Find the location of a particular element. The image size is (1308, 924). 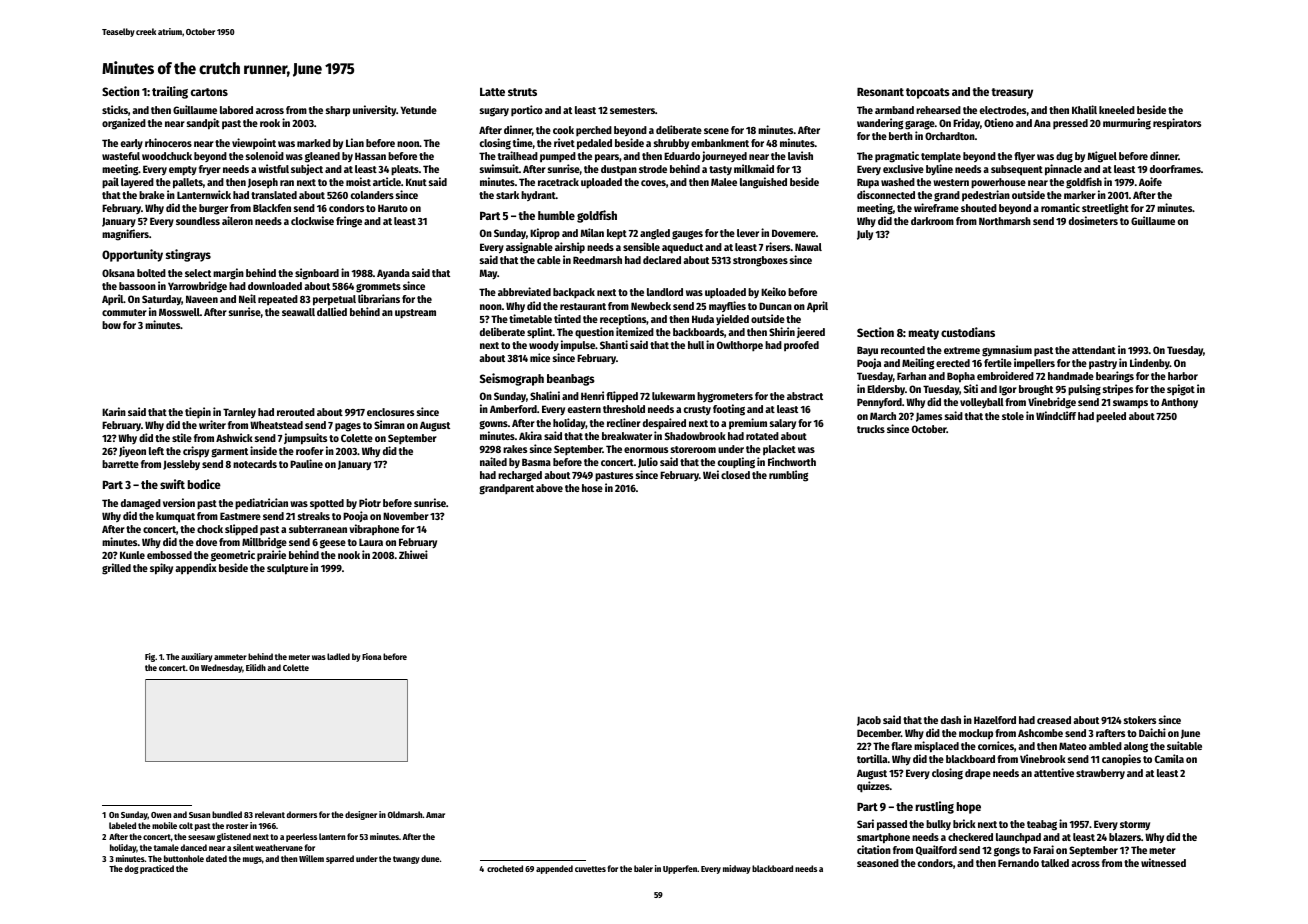

rerouted is located at coordinates (296, 412).
